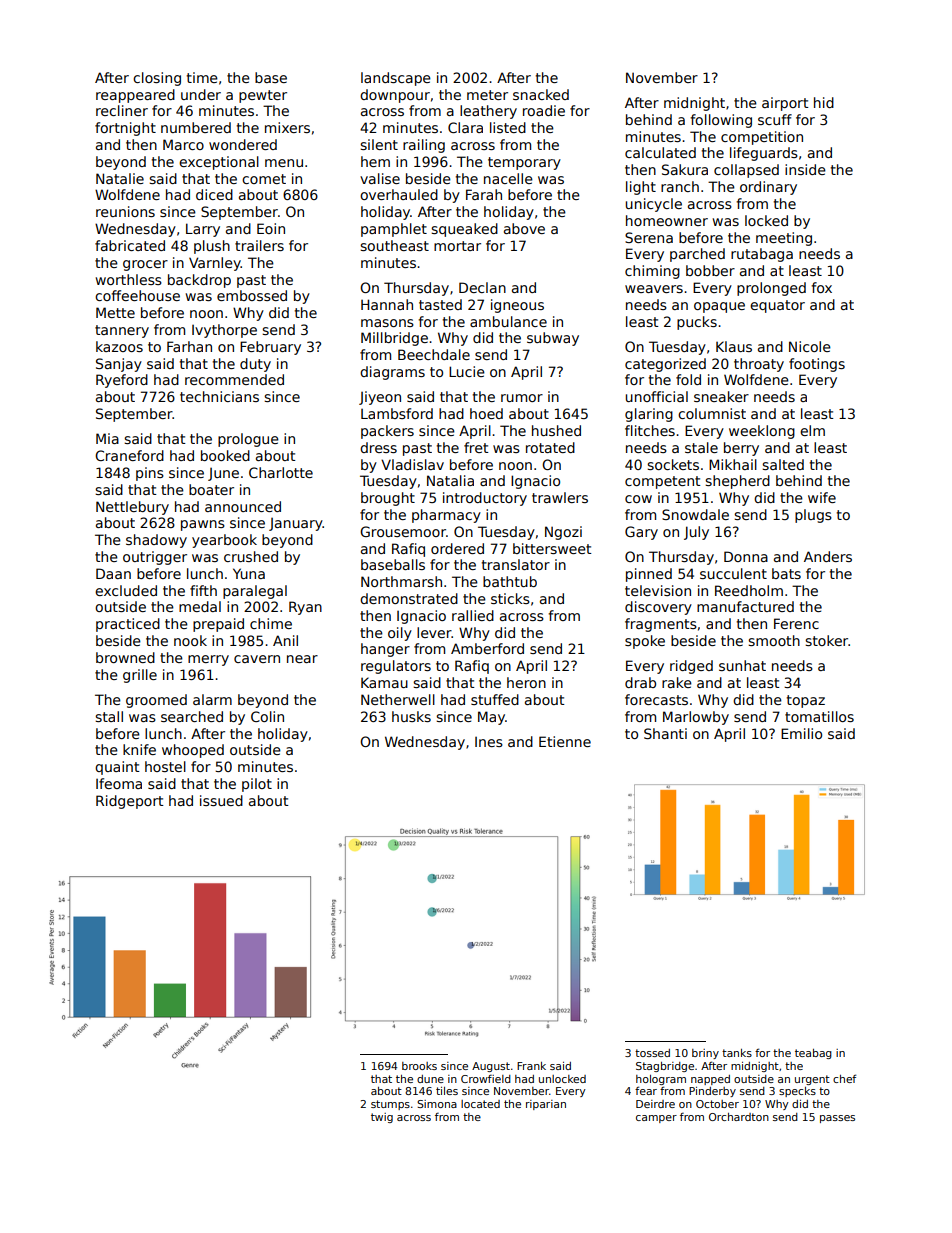 This document has height=1233, width=952. What do you see at coordinates (824, 102) in the document?
I see `hid` at bounding box center [824, 102].
